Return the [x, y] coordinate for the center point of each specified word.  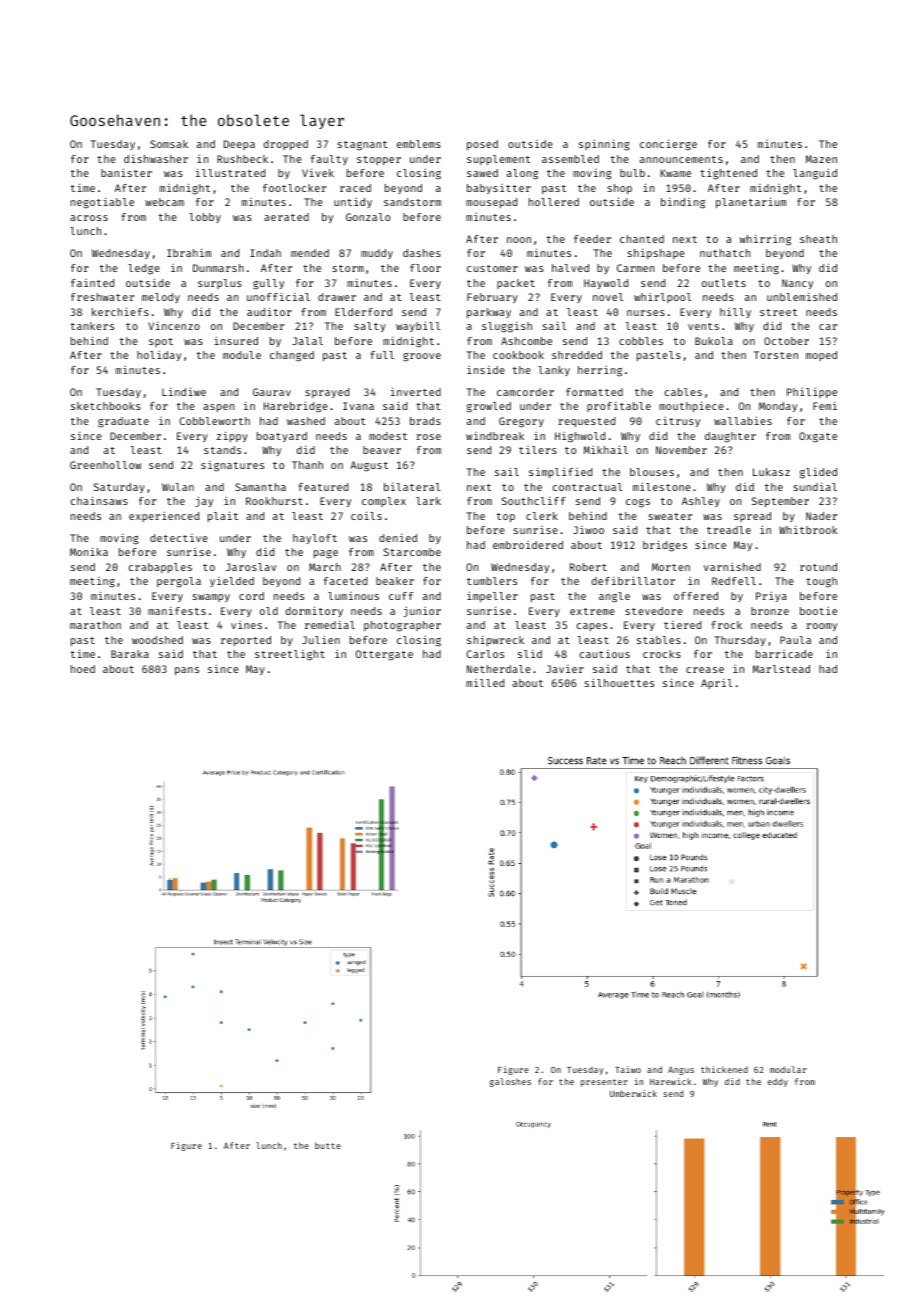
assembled [570, 159]
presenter [604, 1083]
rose [428, 437]
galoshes [510, 1082]
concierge [668, 145]
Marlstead [781, 669]
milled [485, 683]
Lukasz [771, 472]
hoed [83, 669]
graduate [123, 422]
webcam [164, 202]
